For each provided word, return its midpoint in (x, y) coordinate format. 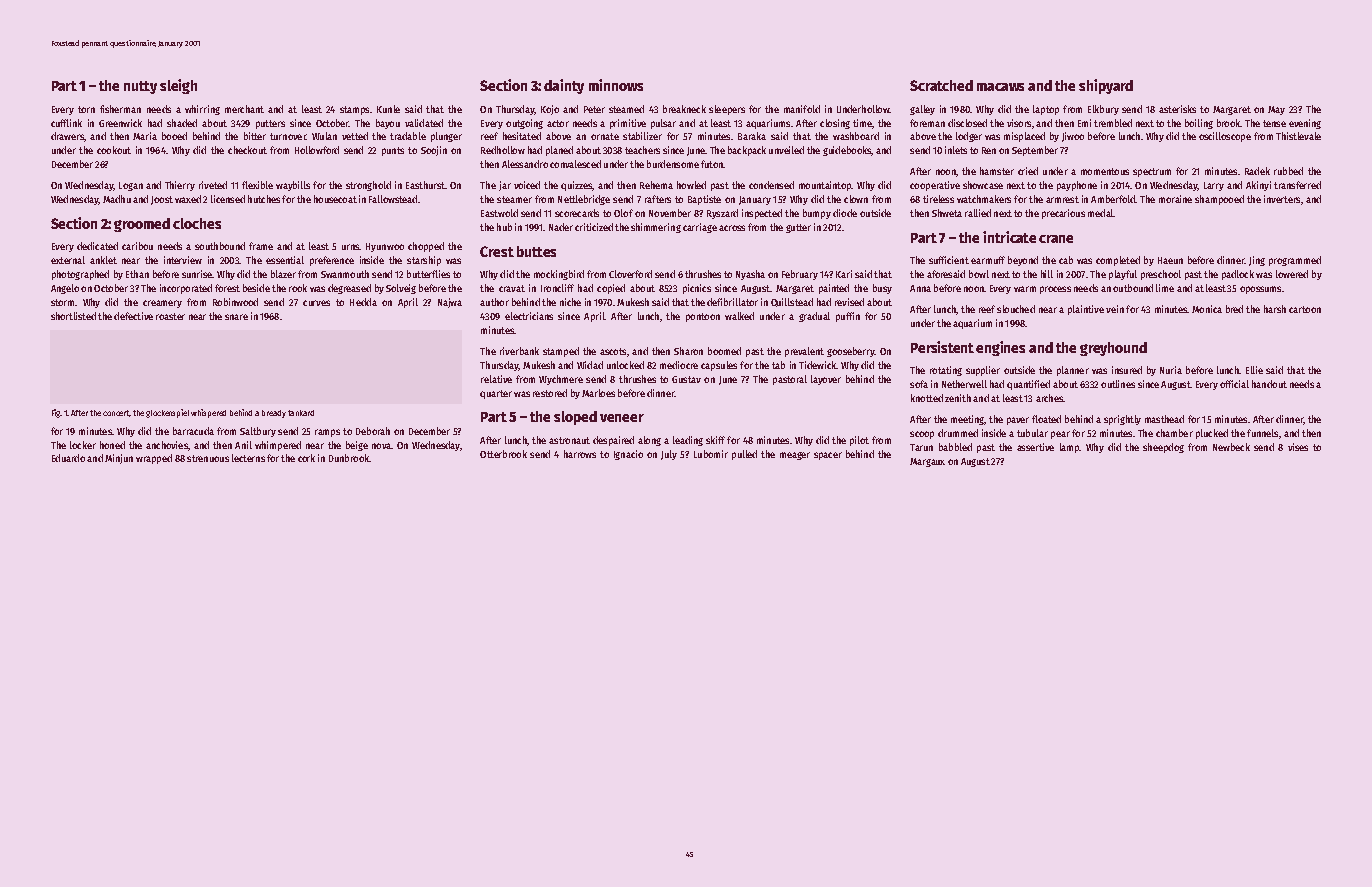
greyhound (1113, 349)
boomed (724, 351)
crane (1056, 239)
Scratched (941, 85)
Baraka (752, 136)
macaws (1000, 87)
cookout (114, 150)
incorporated (186, 289)
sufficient (949, 260)
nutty (140, 87)
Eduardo (68, 458)
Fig (56, 413)
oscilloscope (1225, 137)
